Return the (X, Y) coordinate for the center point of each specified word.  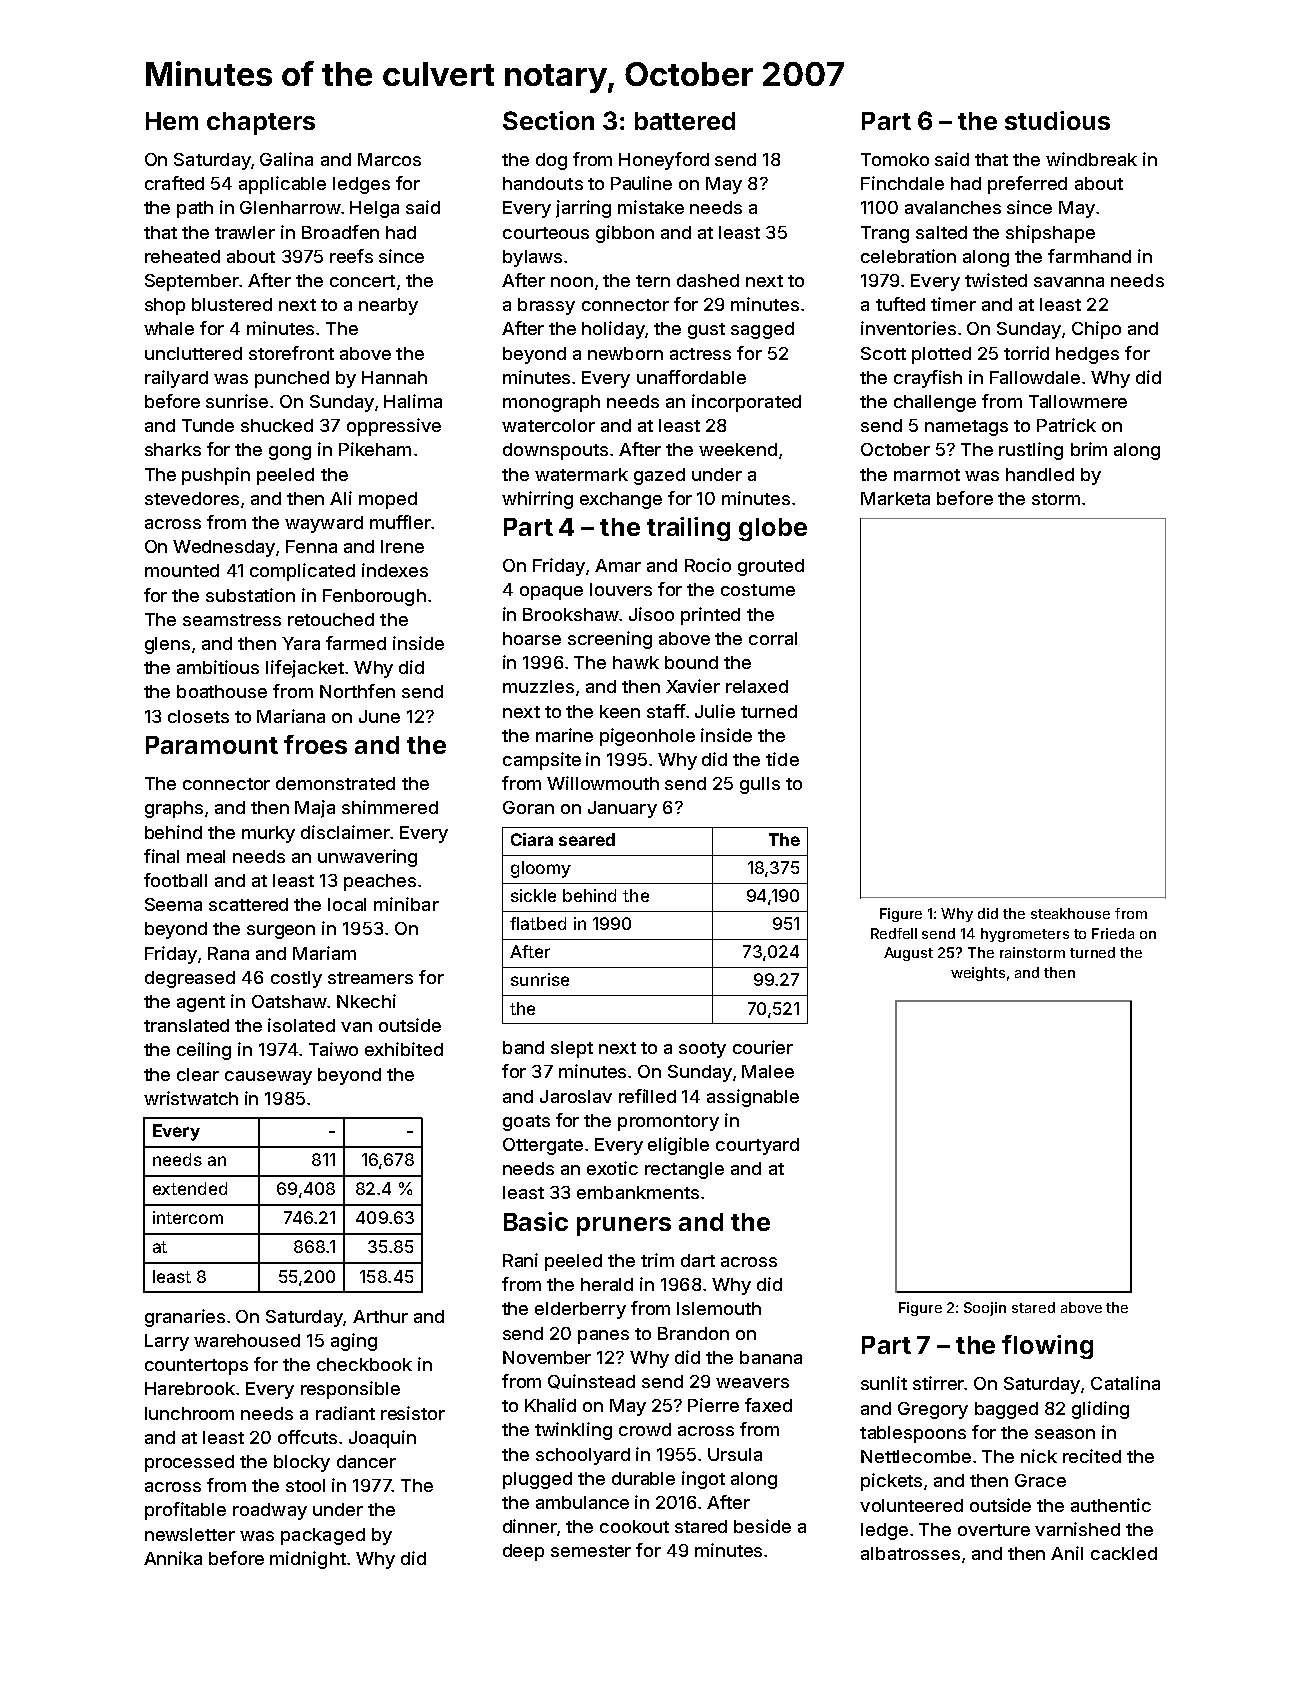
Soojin (985, 1309)
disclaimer (345, 832)
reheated (182, 256)
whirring (537, 500)
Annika (173, 1558)
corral (773, 638)
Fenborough (374, 597)
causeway (268, 1078)
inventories (908, 328)
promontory (668, 1123)
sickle (533, 895)
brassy (546, 306)
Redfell (894, 933)
